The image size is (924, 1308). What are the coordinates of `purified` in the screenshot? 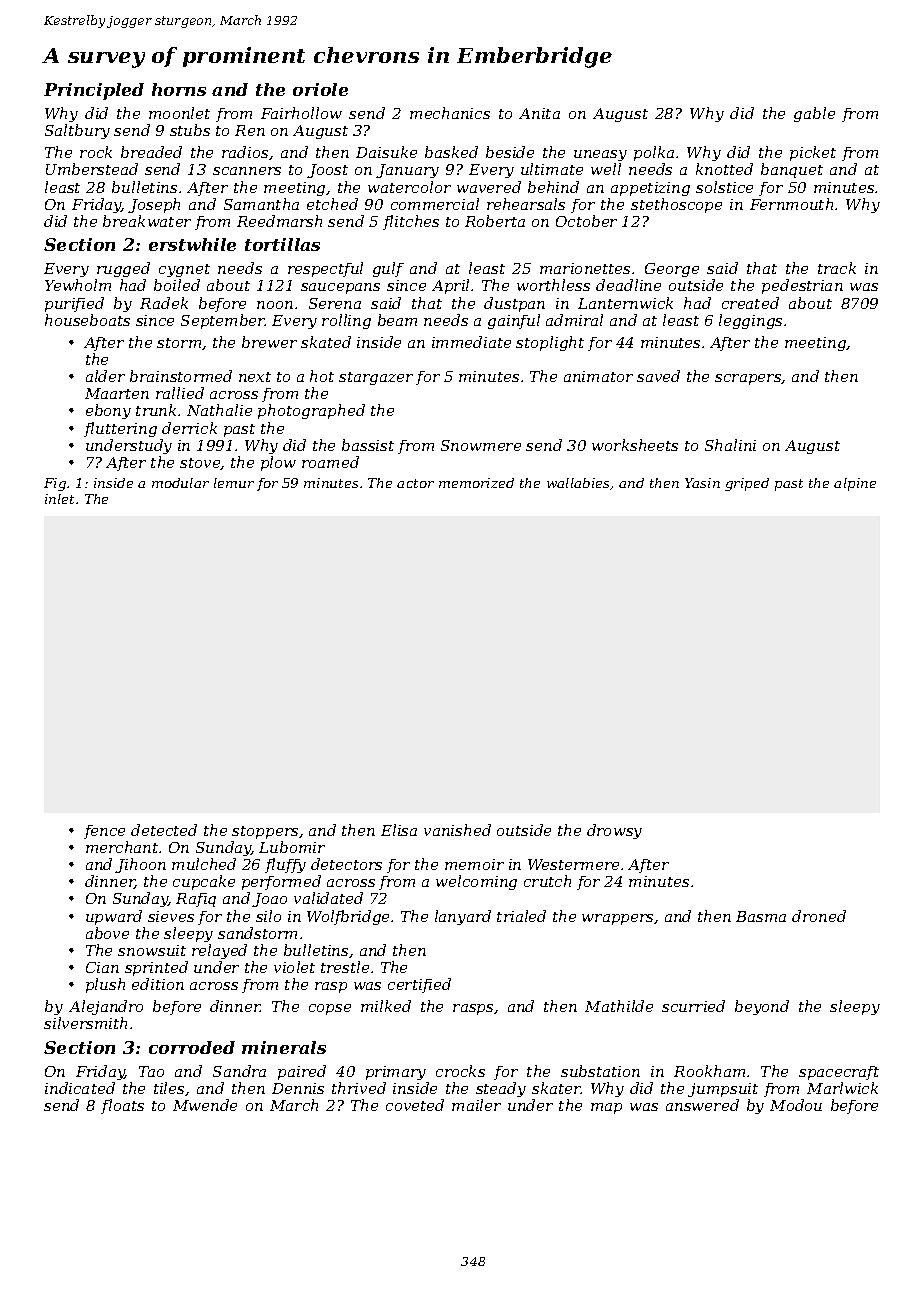 It's located at (74, 304).
